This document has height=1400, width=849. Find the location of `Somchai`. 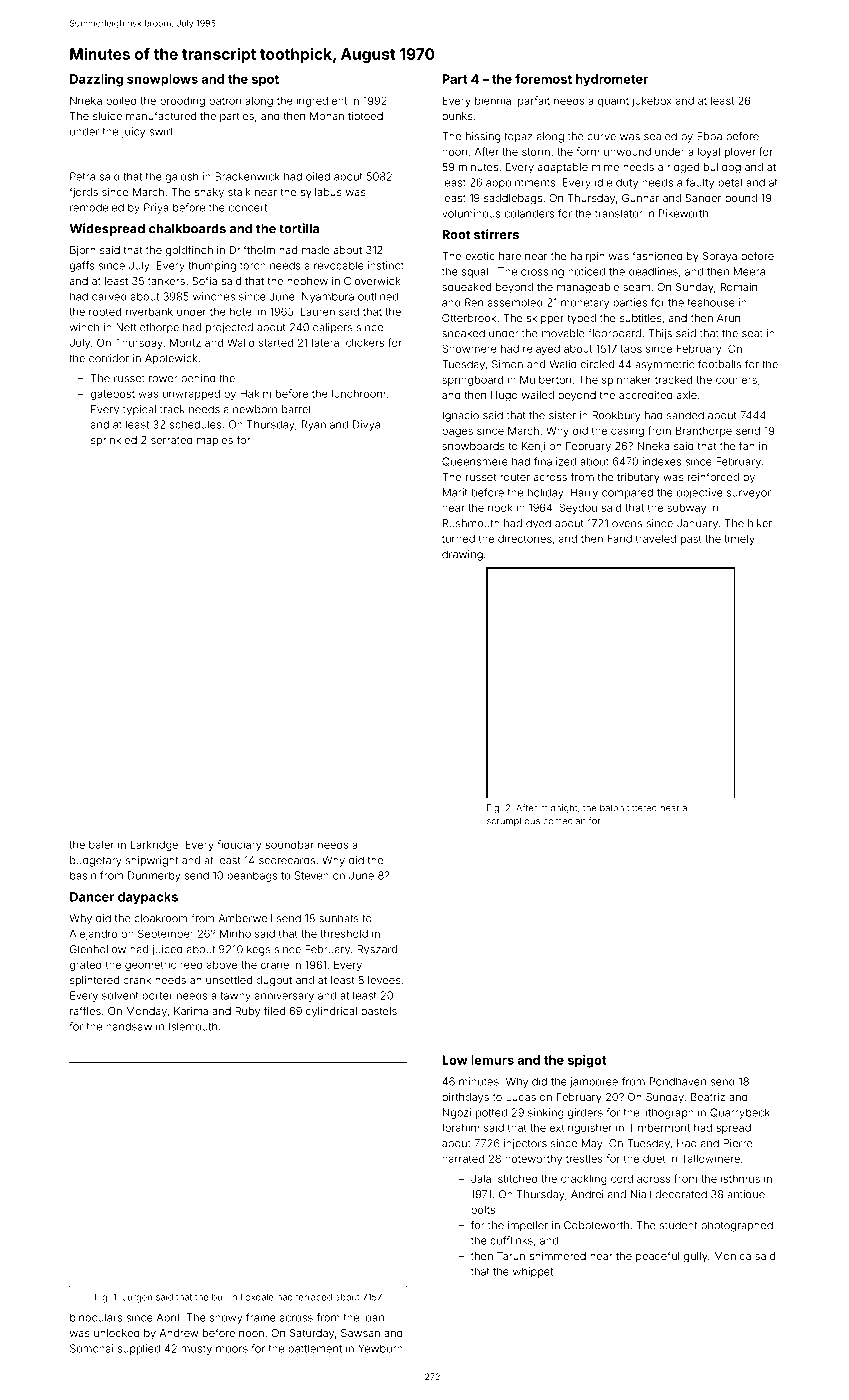

Somchai is located at coordinates (91, 1348).
